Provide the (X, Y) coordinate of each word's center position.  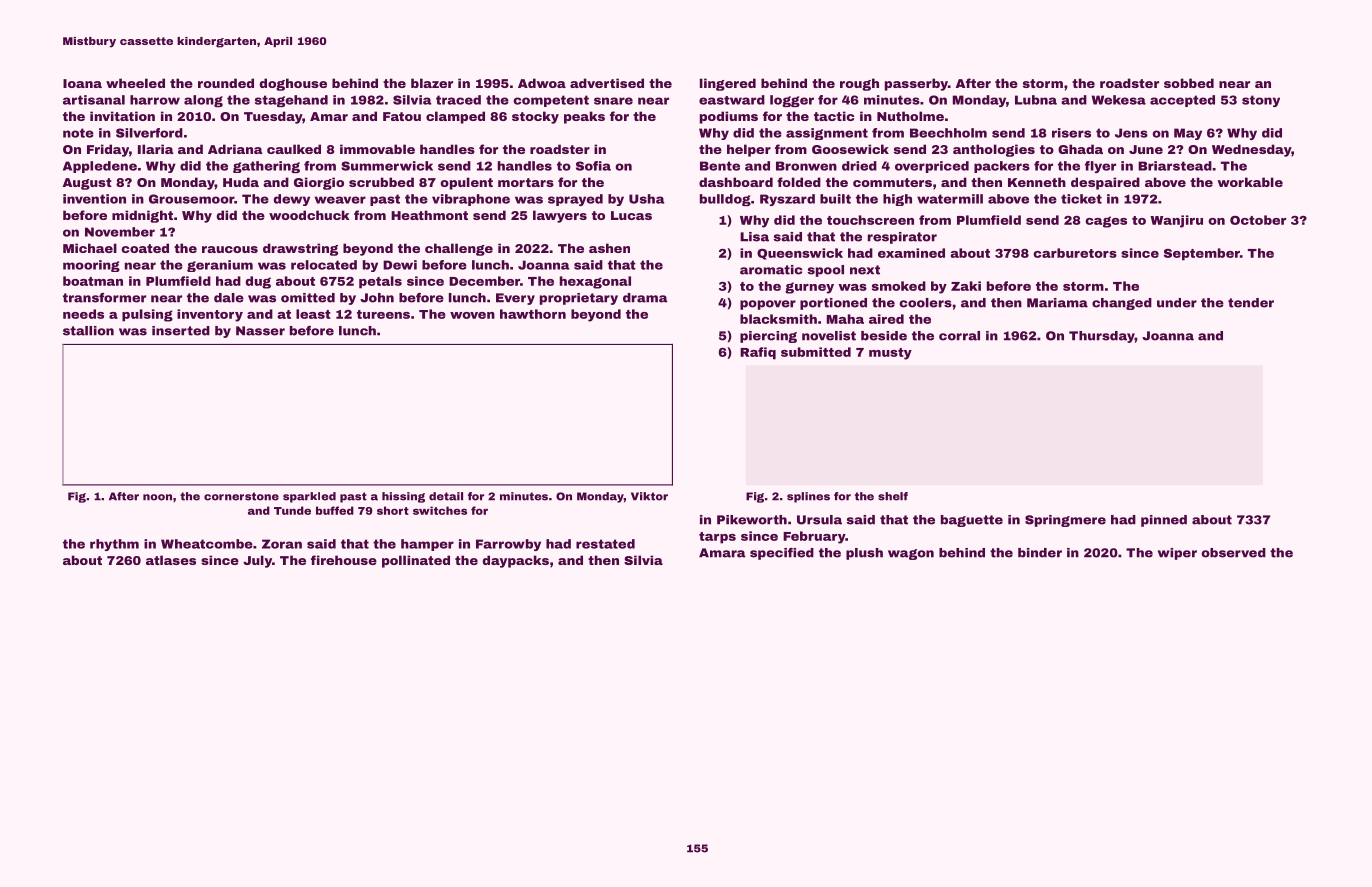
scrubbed (381, 182)
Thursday (1102, 337)
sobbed (1189, 83)
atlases (171, 560)
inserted (181, 331)
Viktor (649, 496)
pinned (1164, 521)
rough (859, 84)
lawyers (560, 216)
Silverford (149, 133)
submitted (816, 352)
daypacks (515, 561)
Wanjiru (1176, 221)
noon (157, 497)
